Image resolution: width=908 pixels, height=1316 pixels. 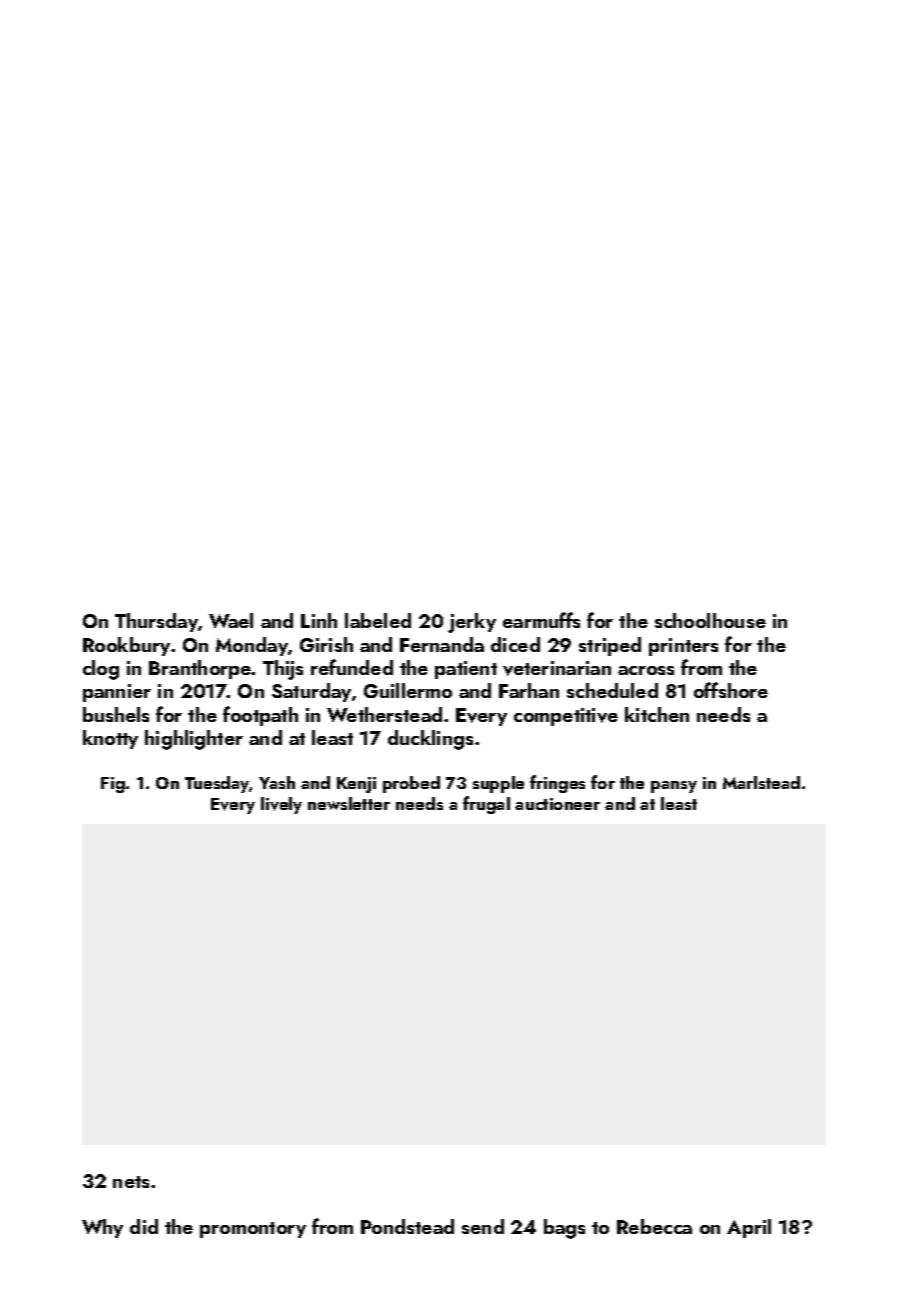 What do you see at coordinates (281, 805) in the image?
I see `lively` at bounding box center [281, 805].
